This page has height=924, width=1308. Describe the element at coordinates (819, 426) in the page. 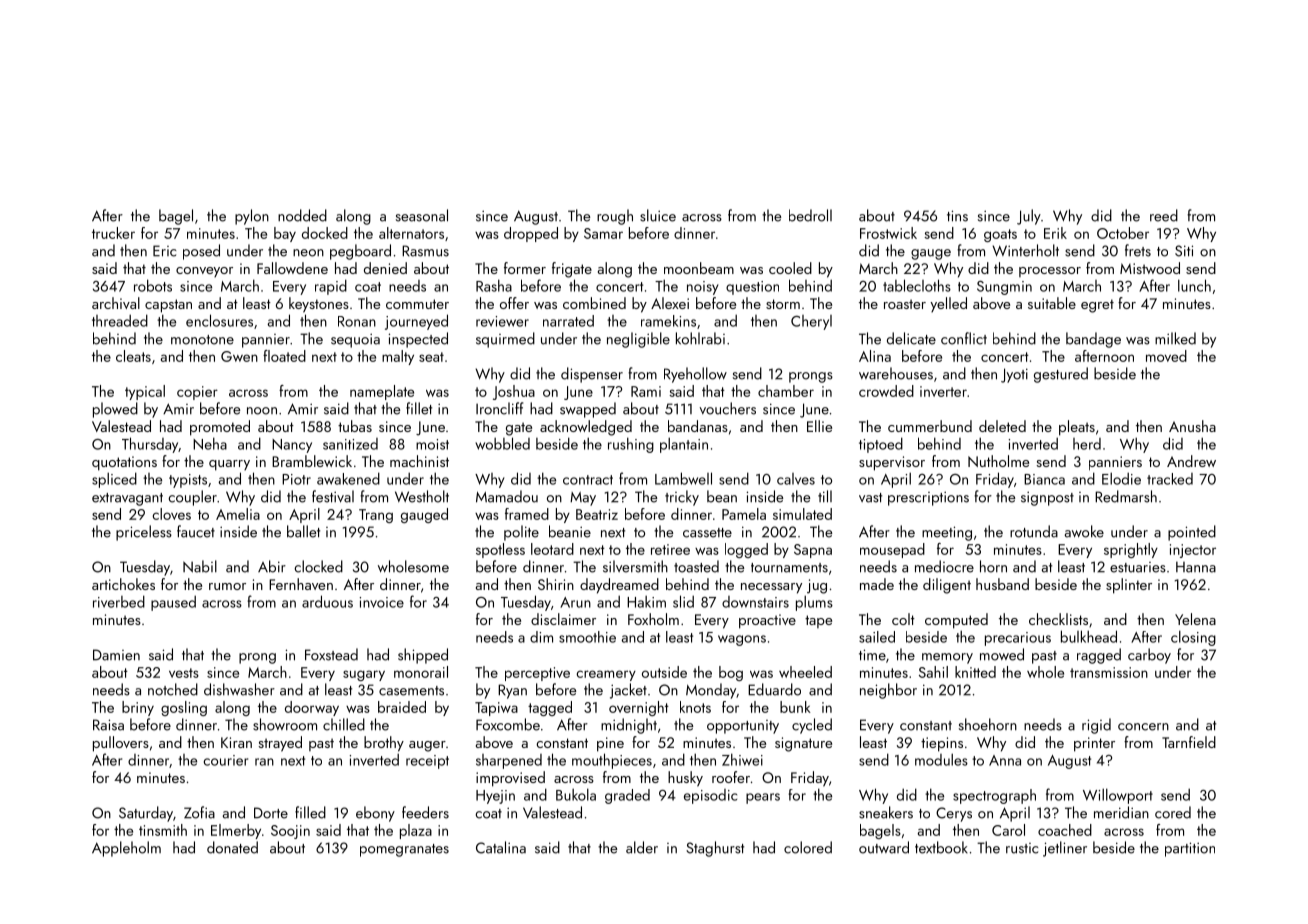

I see `Ellie` at that location.
